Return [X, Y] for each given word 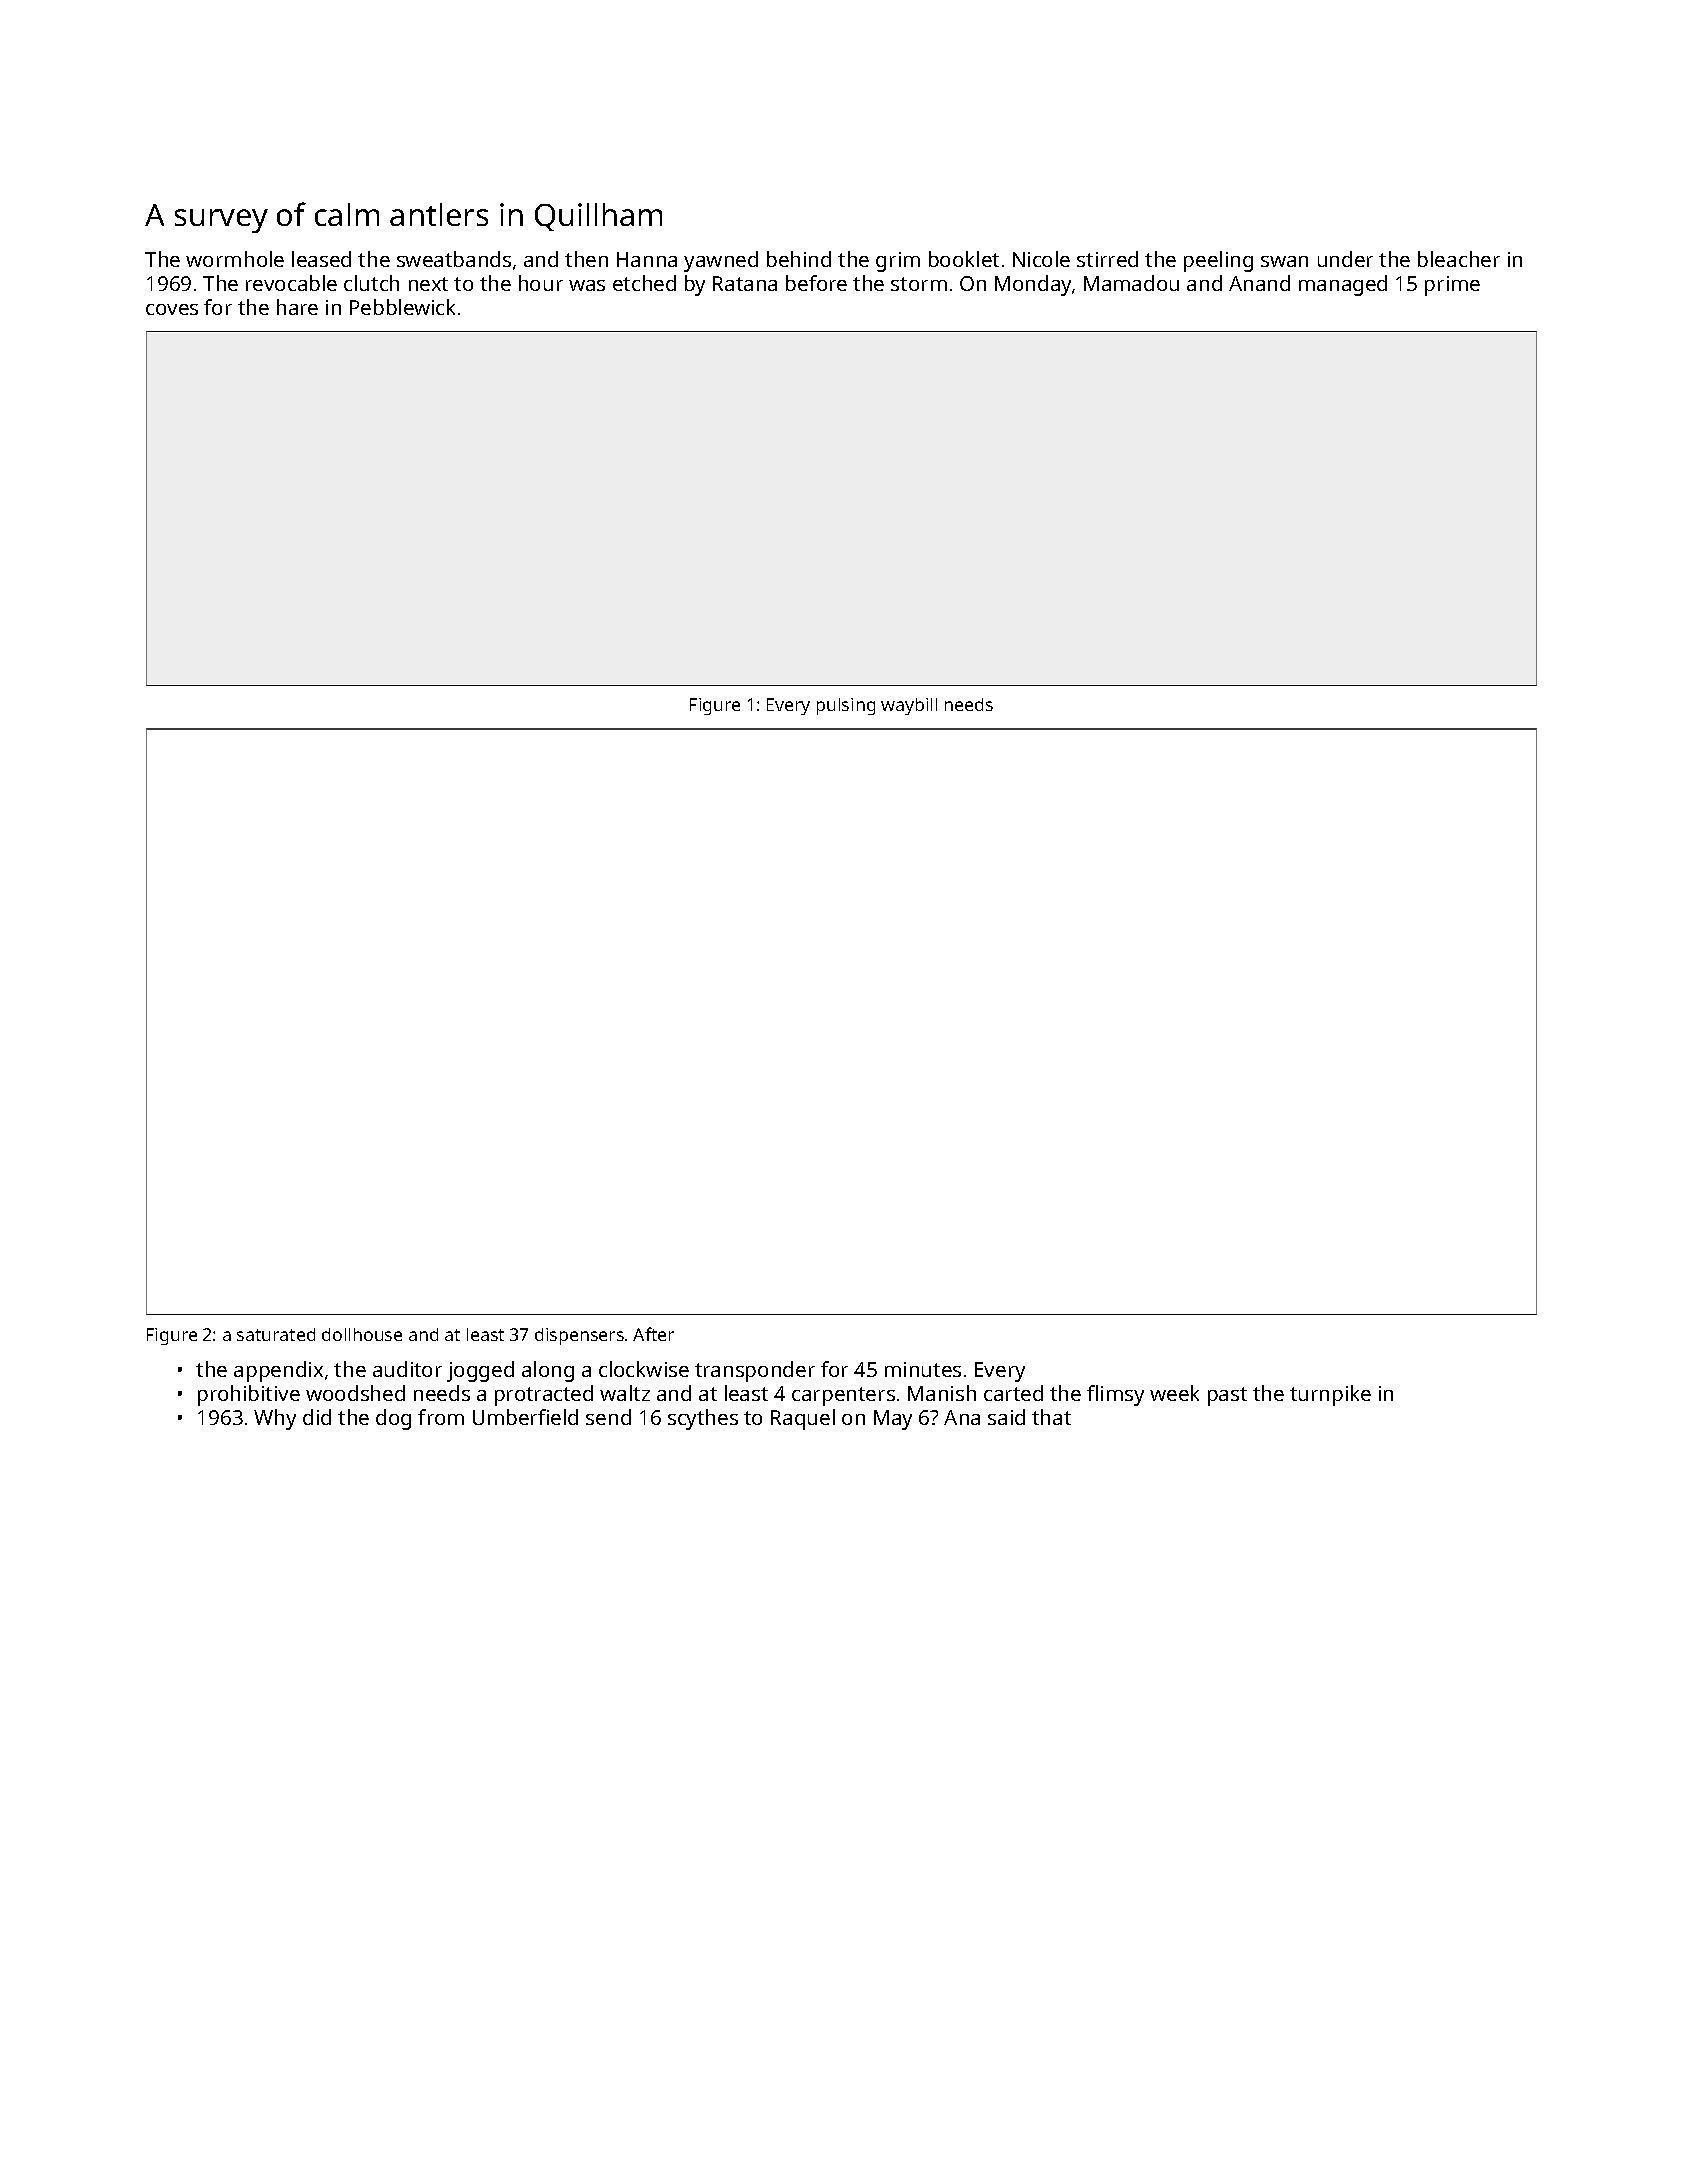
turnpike [1330, 1395]
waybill [909, 706]
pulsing [846, 706]
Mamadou [1131, 283]
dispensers [579, 1336]
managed [1343, 285]
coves [172, 309]
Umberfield [525, 1417]
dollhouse [362, 1334]
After [653, 1334]
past [1227, 1396]
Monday [1033, 285]
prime [1452, 286]
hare [297, 307]
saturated [276, 1334]
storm [919, 284]
